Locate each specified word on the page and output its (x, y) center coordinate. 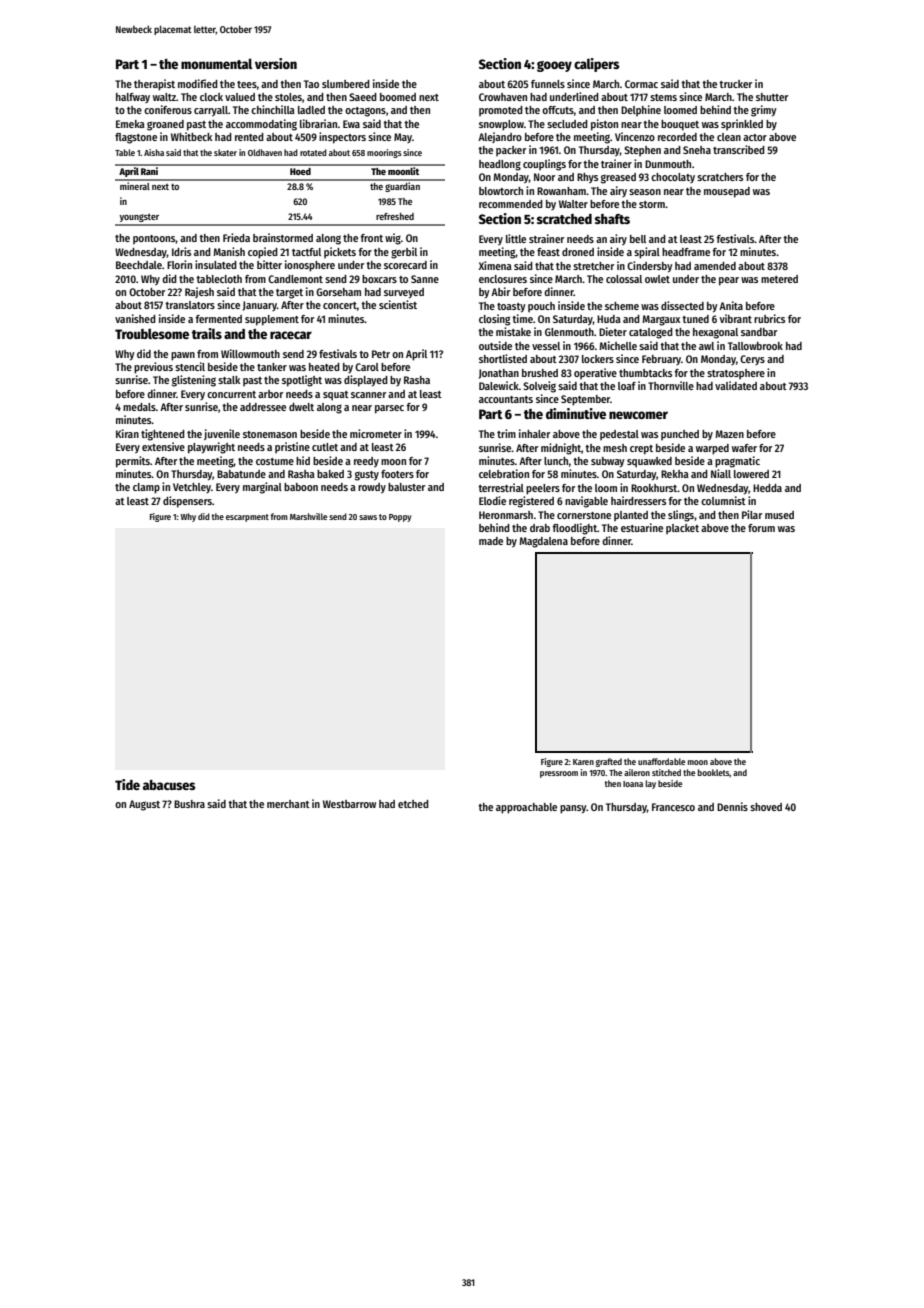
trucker (735, 84)
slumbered (346, 84)
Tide (127, 784)
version (276, 63)
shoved (766, 807)
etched (413, 804)
